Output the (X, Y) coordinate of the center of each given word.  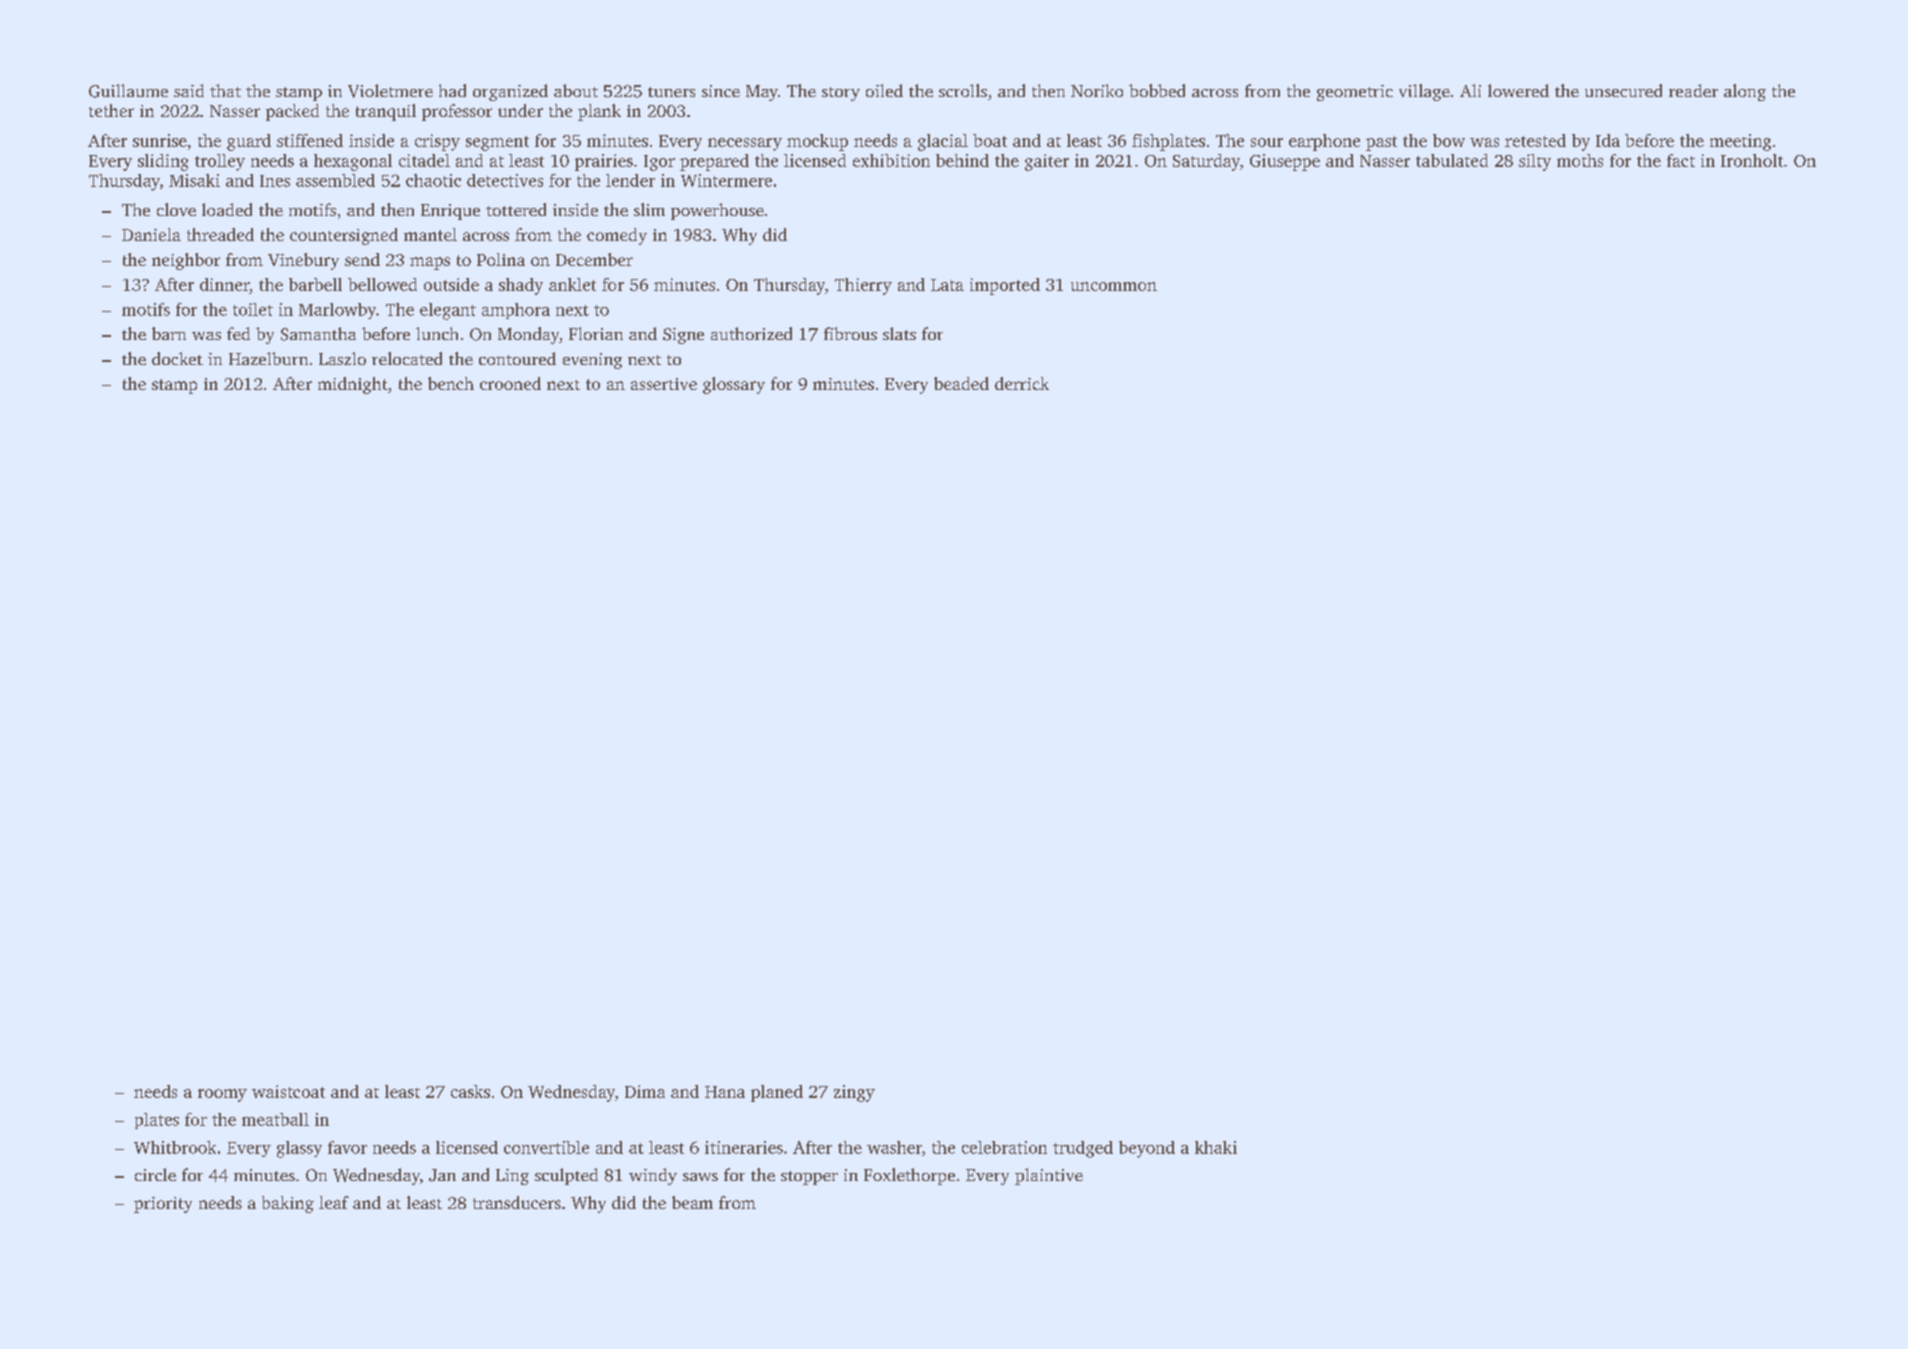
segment (497, 143)
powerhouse (717, 211)
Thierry (863, 286)
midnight (353, 385)
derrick (1022, 383)
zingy (854, 1093)
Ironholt (1752, 160)
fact (1681, 160)
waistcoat (288, 1091)
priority (163, 1205)
